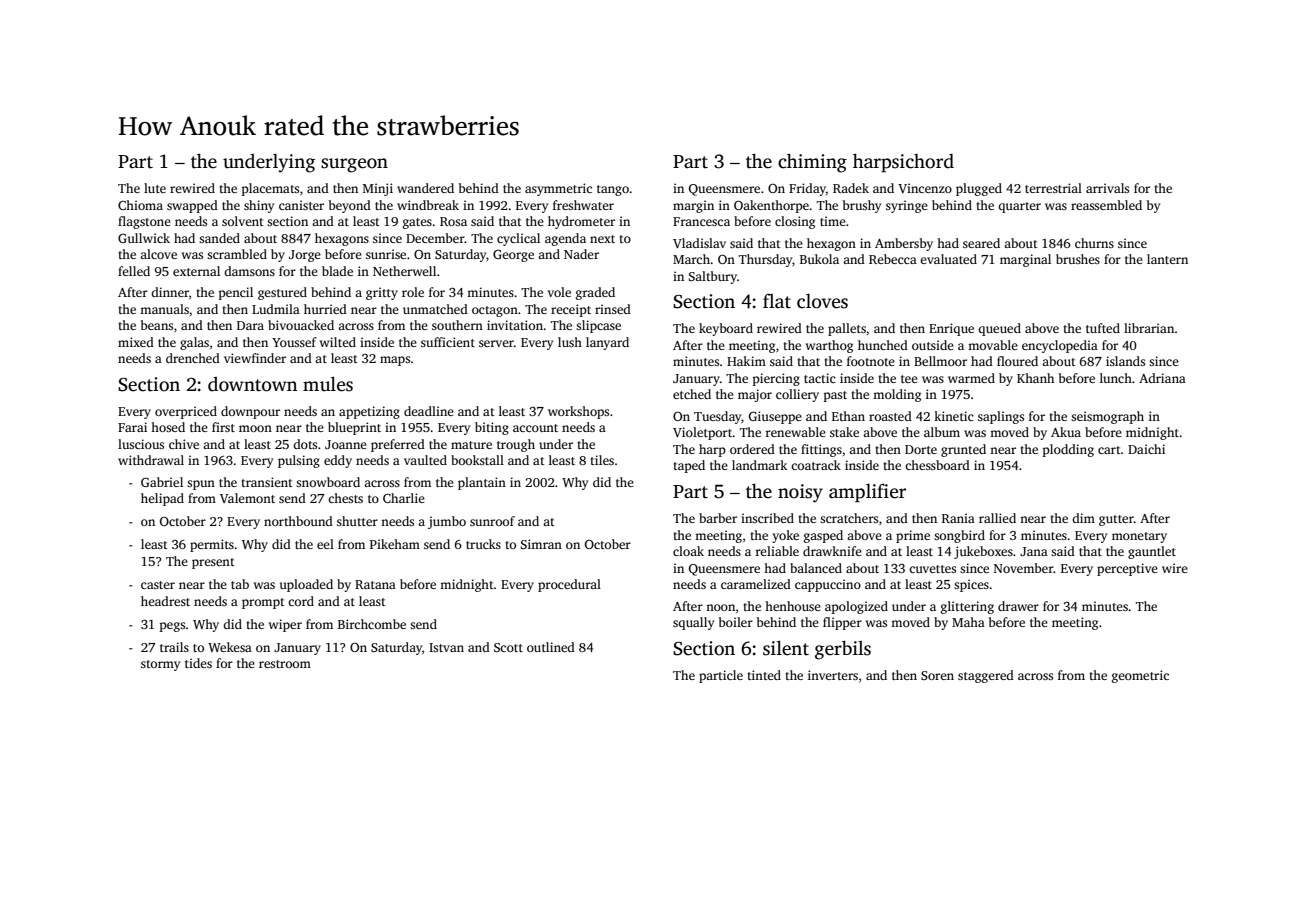 This page has height=924, width=1308. Describe the element at coordinates (812, 163) in the page. I see `chiming` at that location.
